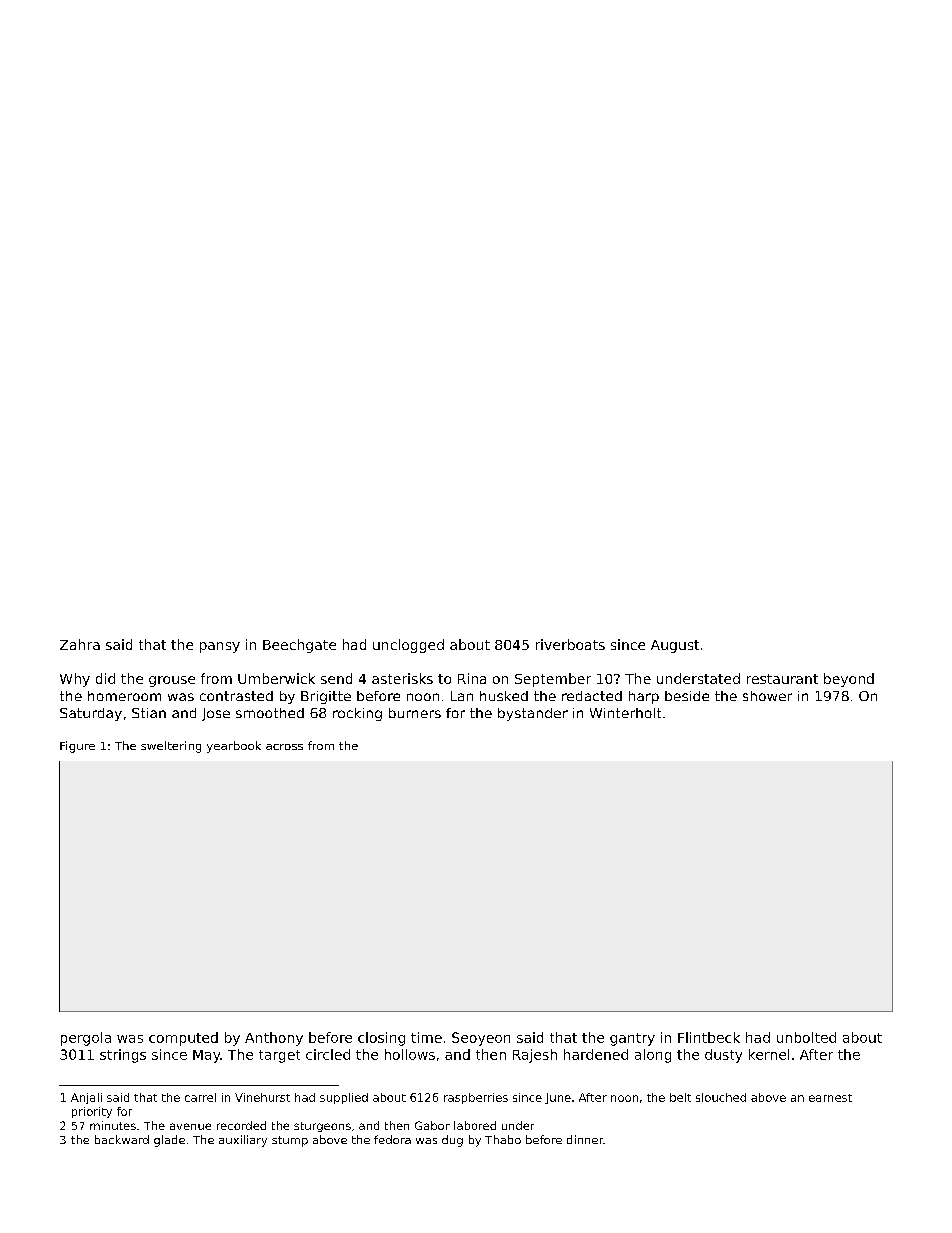 The image size is (952, 1233). I want to click on Thabo, so click(503, 1139).
